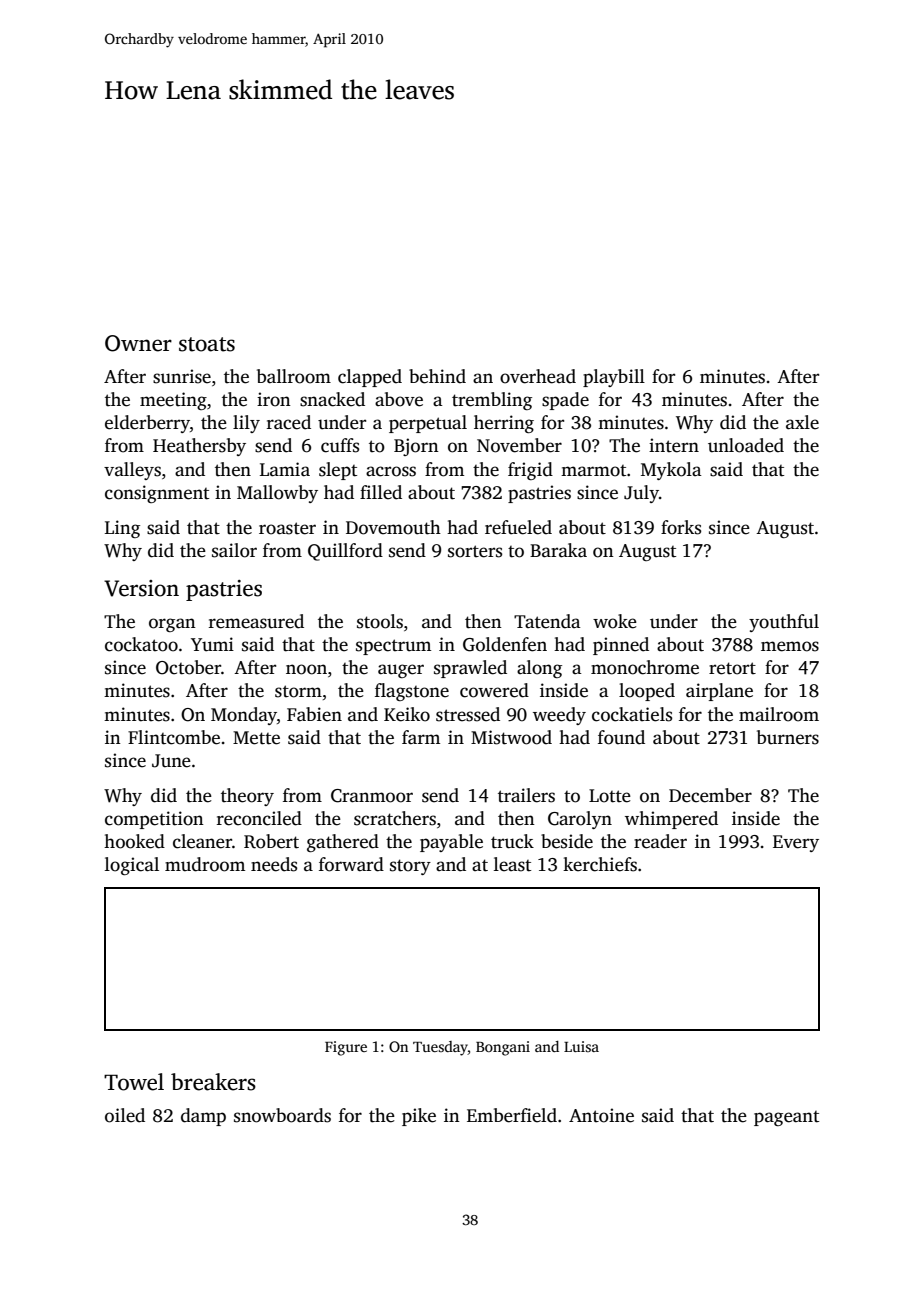 This screenshot has height=1311, width=924. What do you see at coordinates (213, 1082) in the screenshot?
I see `breakers` at bounding box center [213, 1082].
